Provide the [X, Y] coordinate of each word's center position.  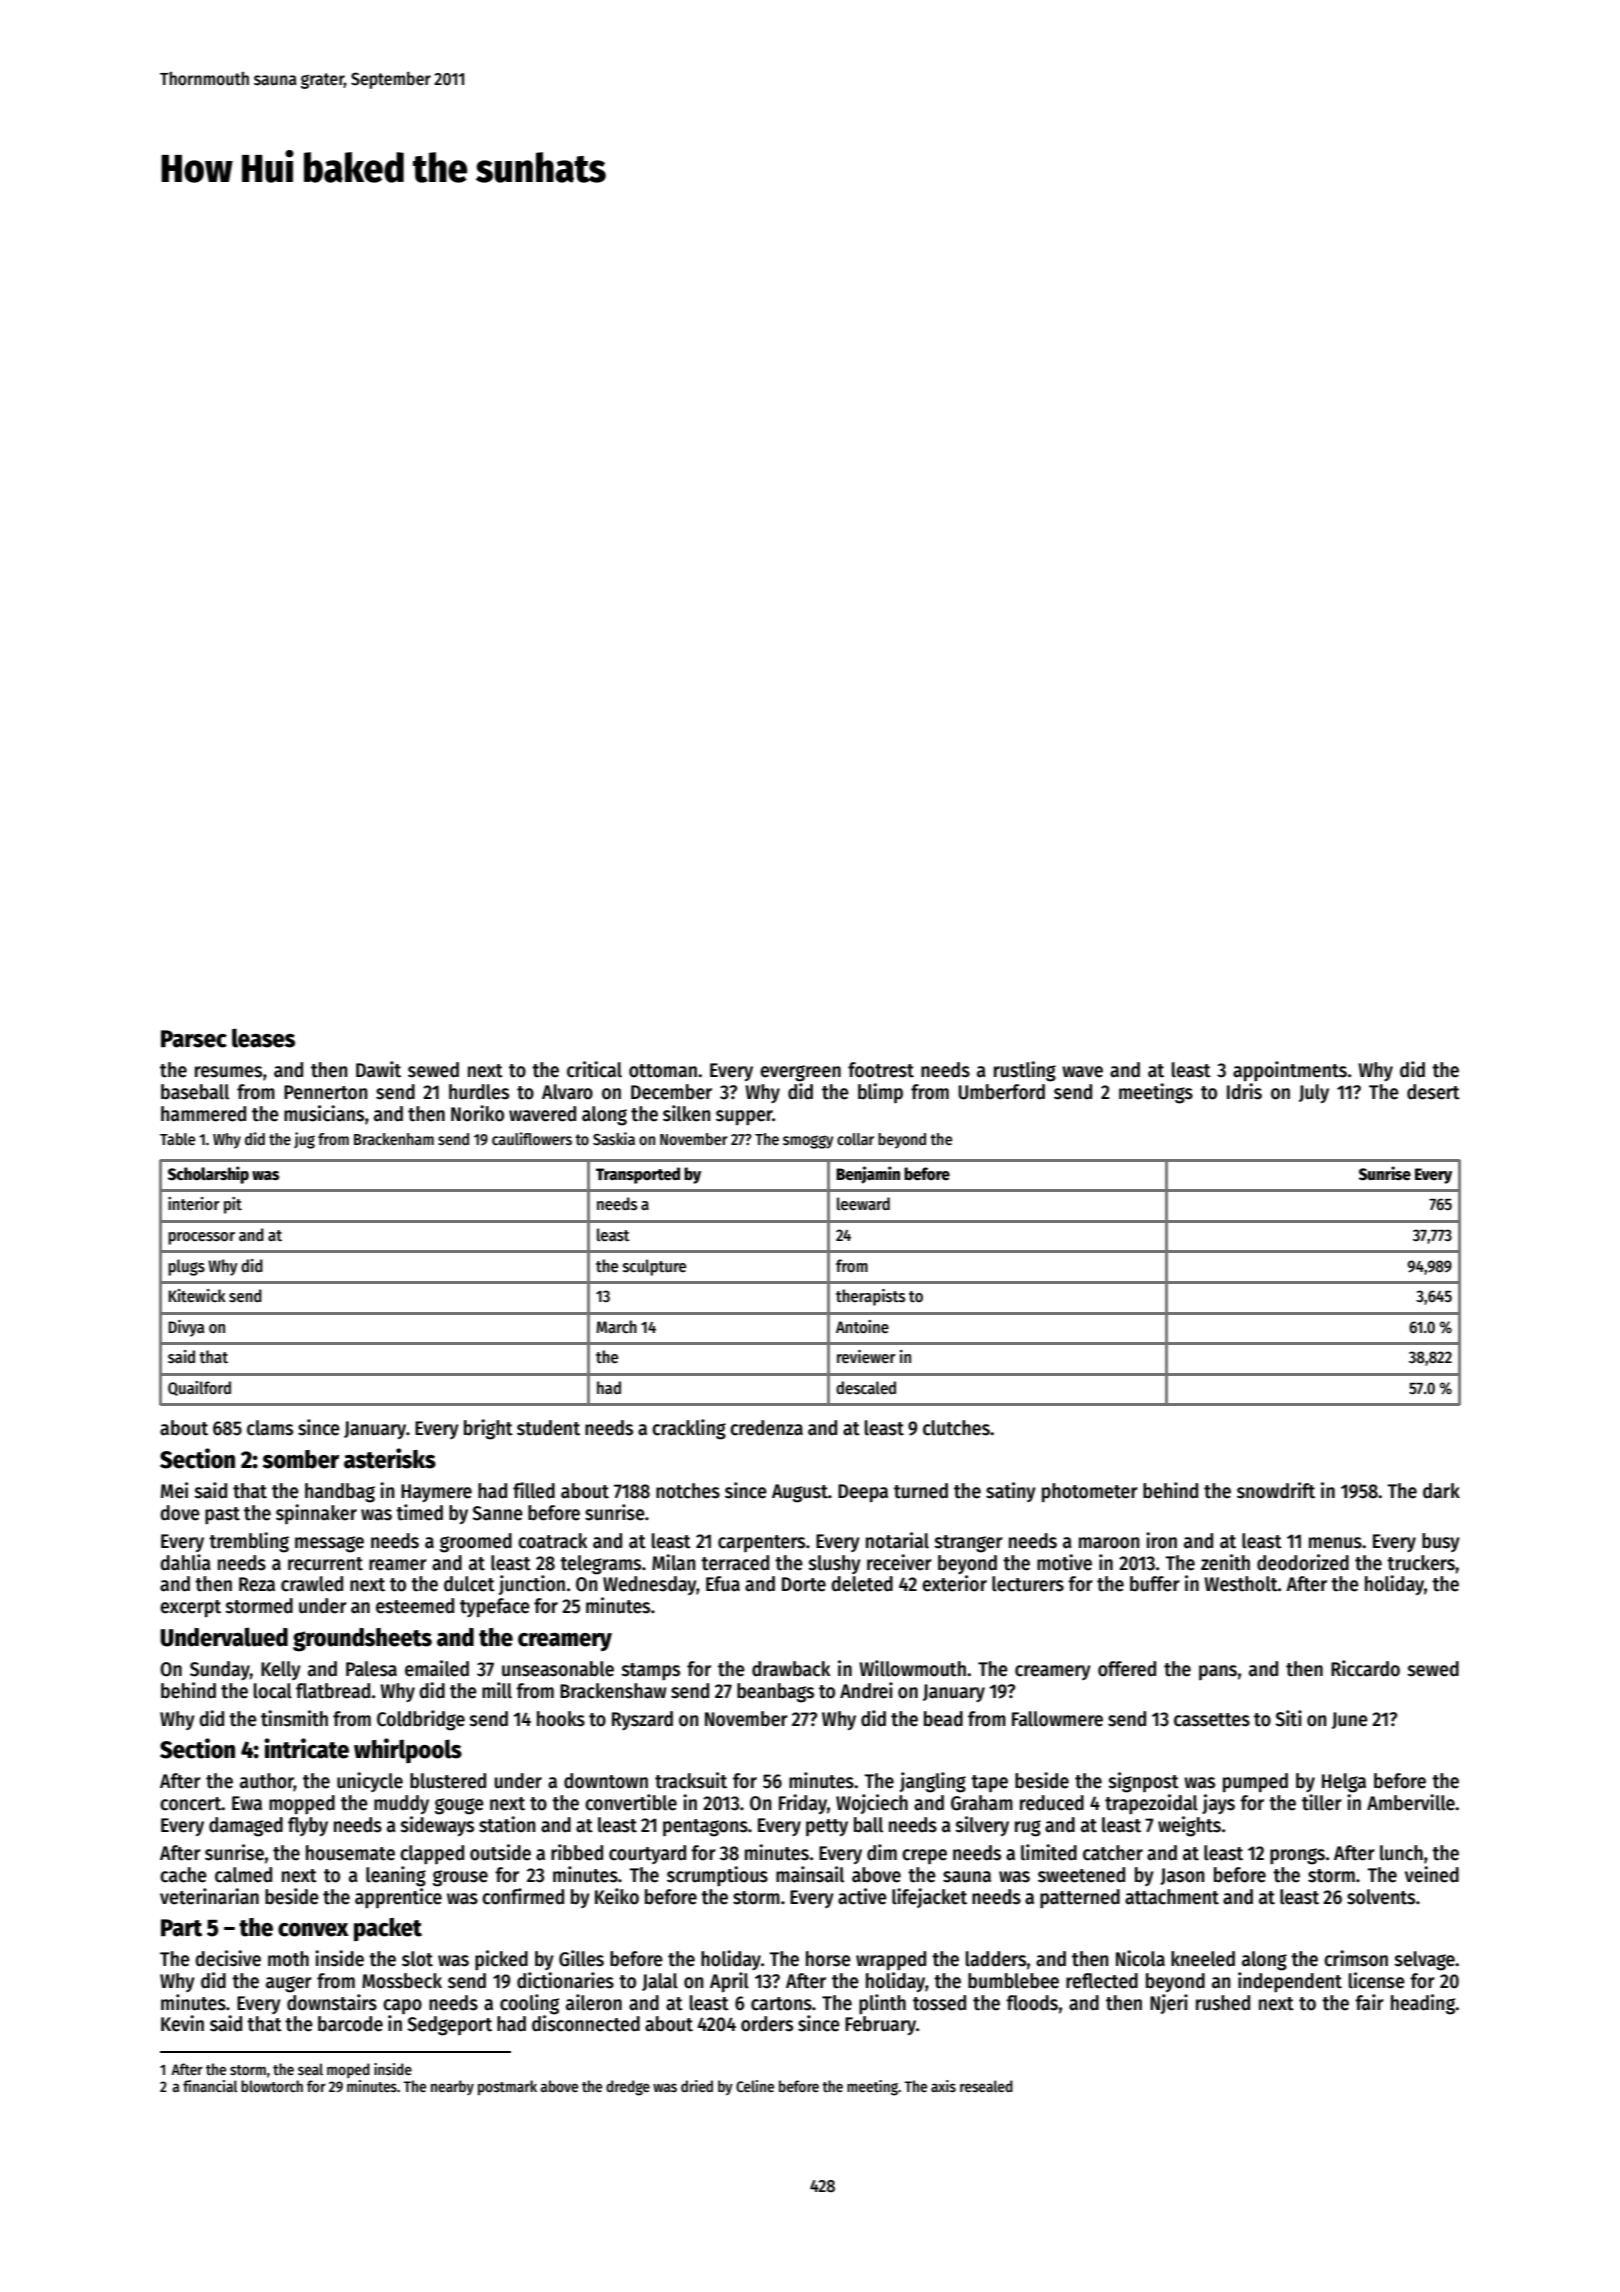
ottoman [663, 1071]
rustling [1025, 1071]
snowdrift [1276, 1490]
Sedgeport [449, 2026]
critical [594, 1069]
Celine [755, 2086]
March [616, 1326]
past [222, 1516]
